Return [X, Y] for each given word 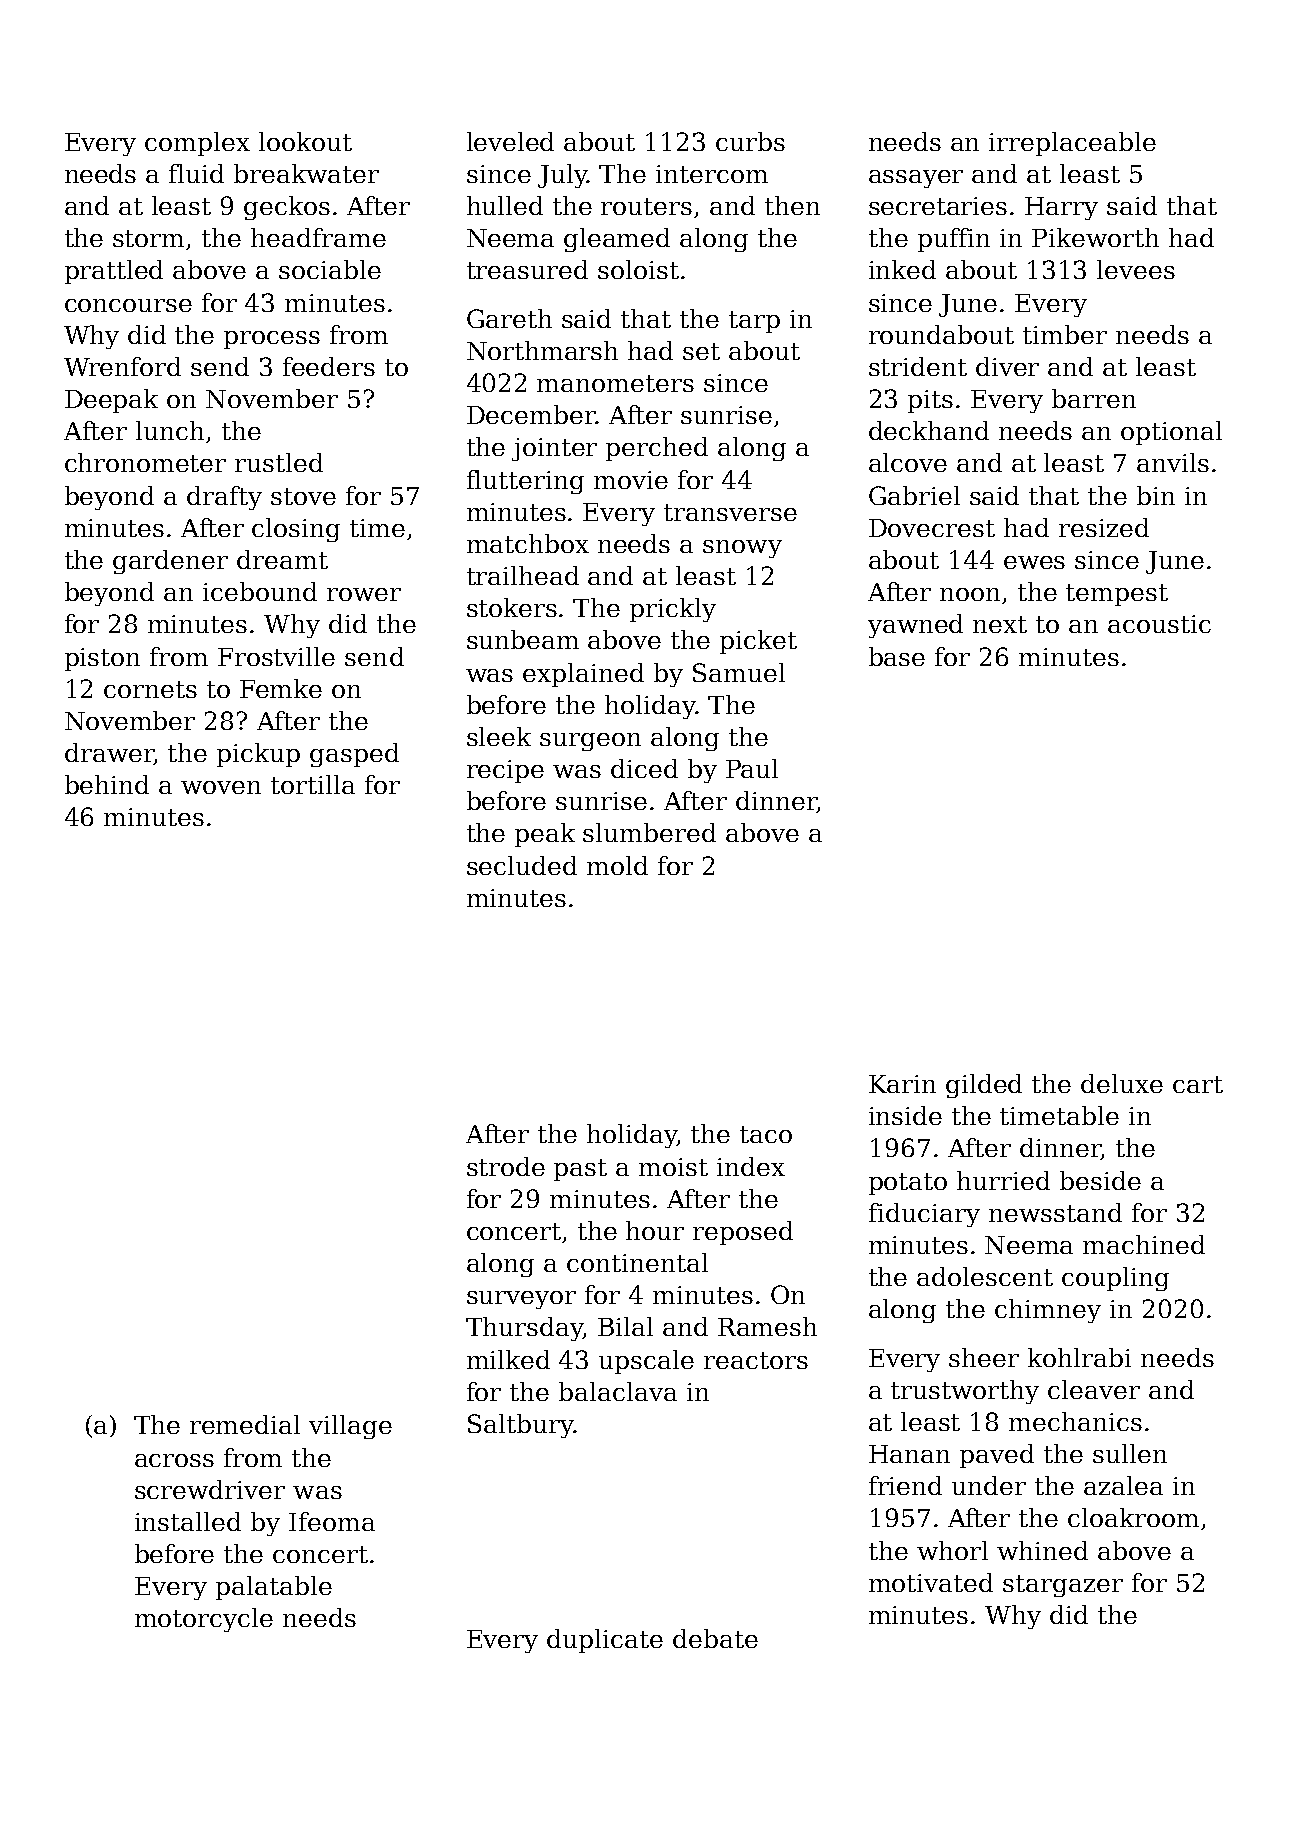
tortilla [313, 784]
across [174, 1460]
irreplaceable [1072, 144]
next [1000, 624]
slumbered [649, 832]
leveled [510, 141]
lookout [305, 141]
